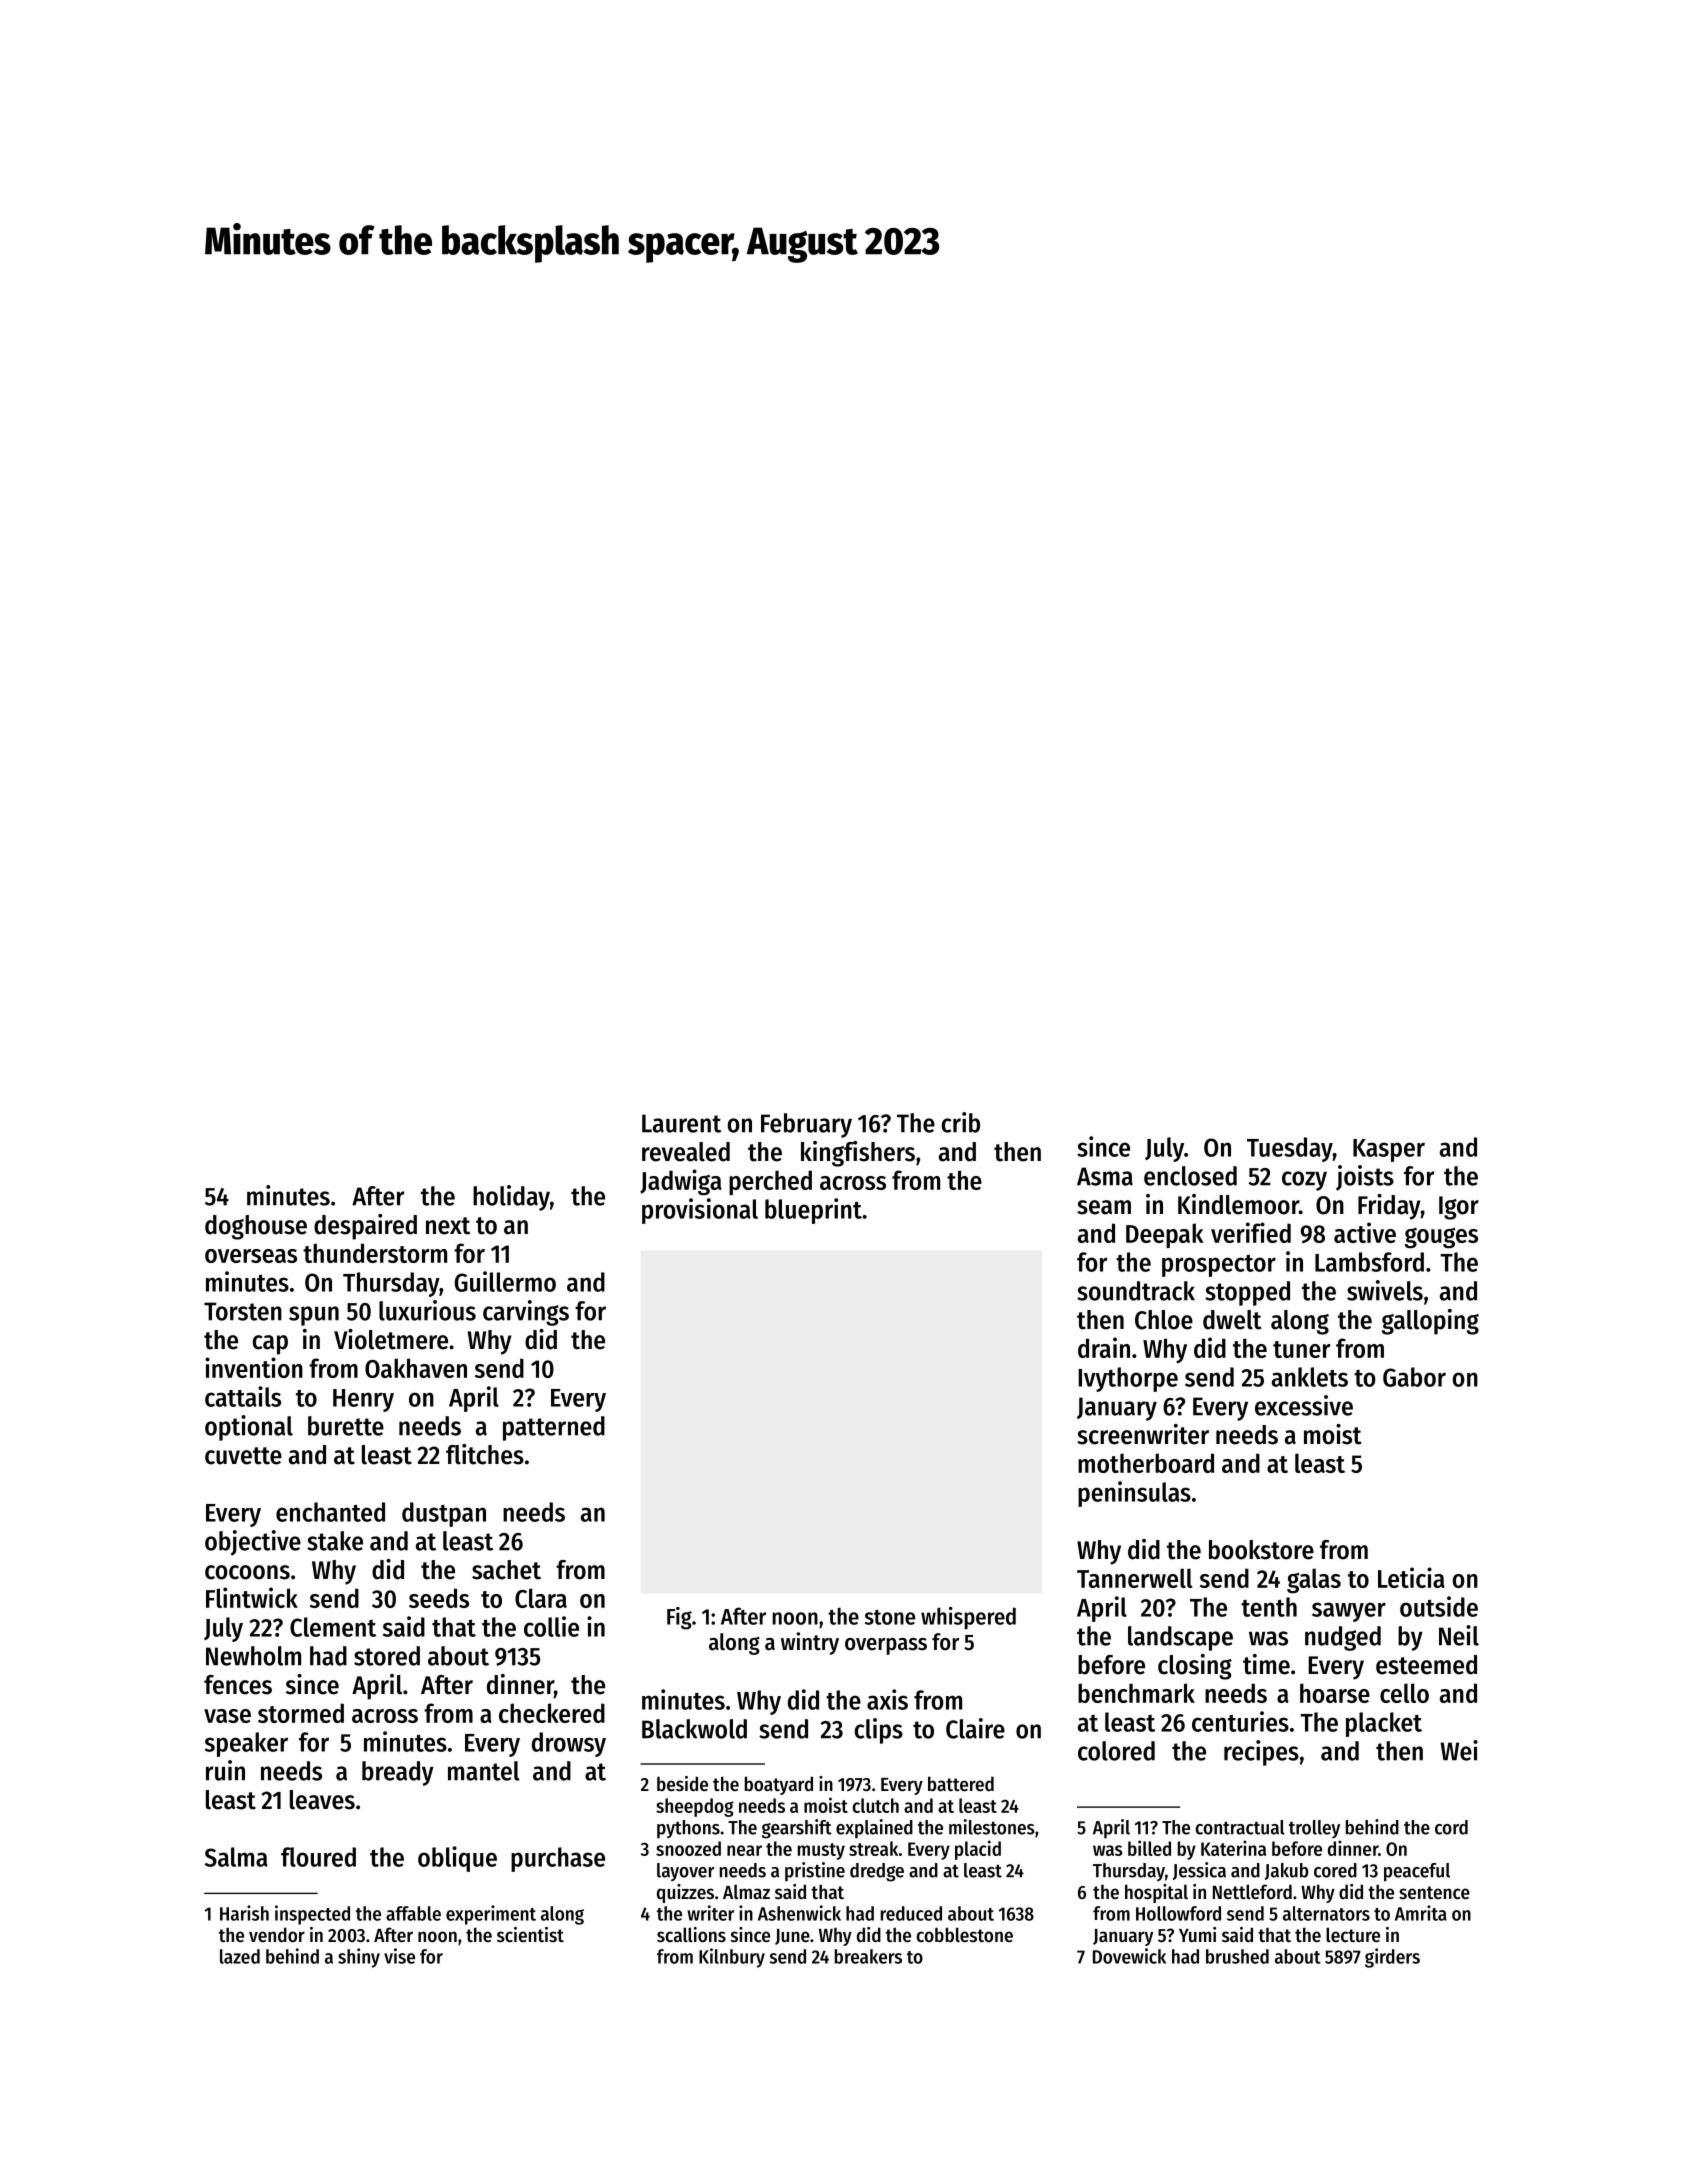  What do you see at coordinates (330, 1512) in the document?
I see `enchanted` at bounding box center [330, 1512].
